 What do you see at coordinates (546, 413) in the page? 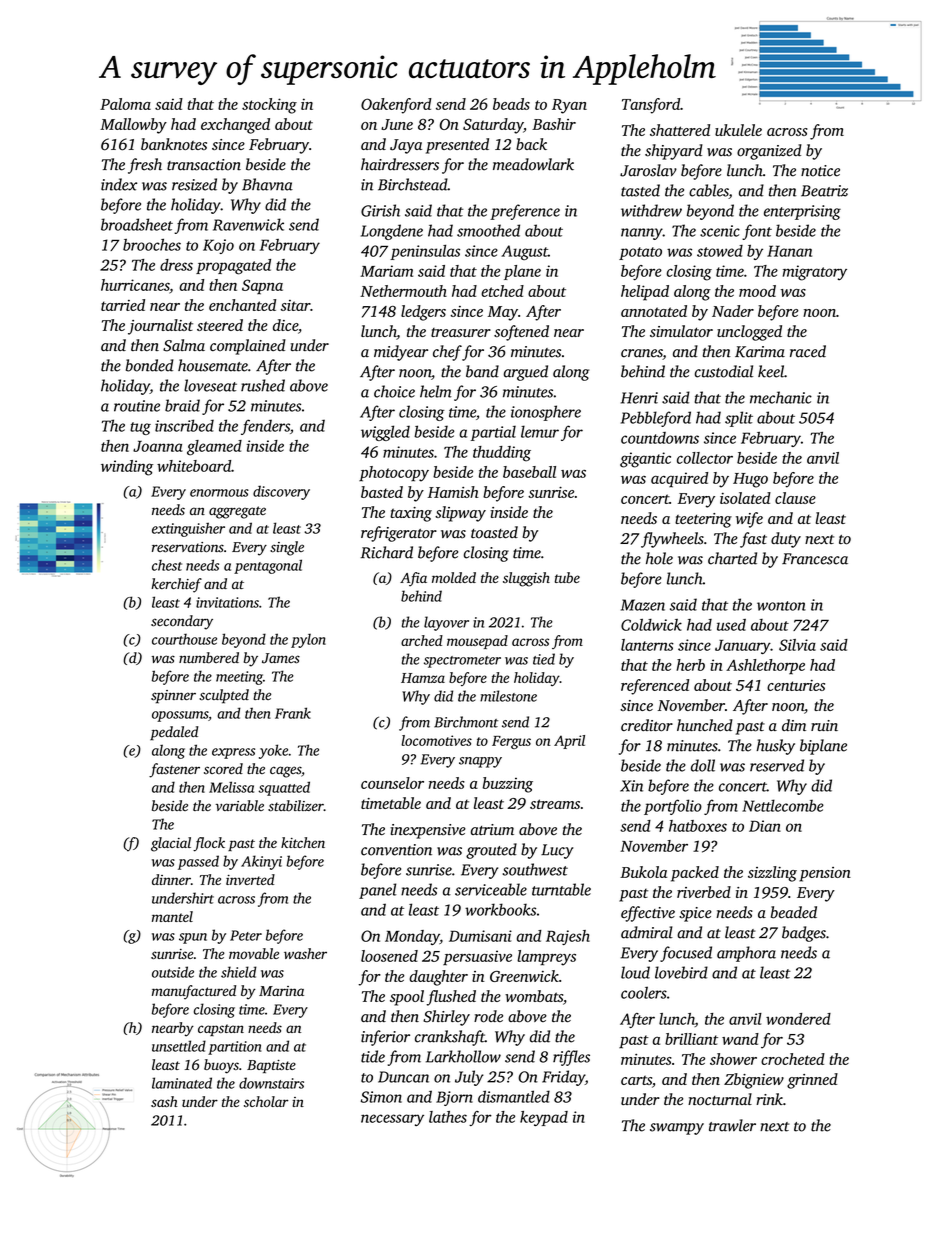
I see `ionosphere` at bounding box center [546, 413].
